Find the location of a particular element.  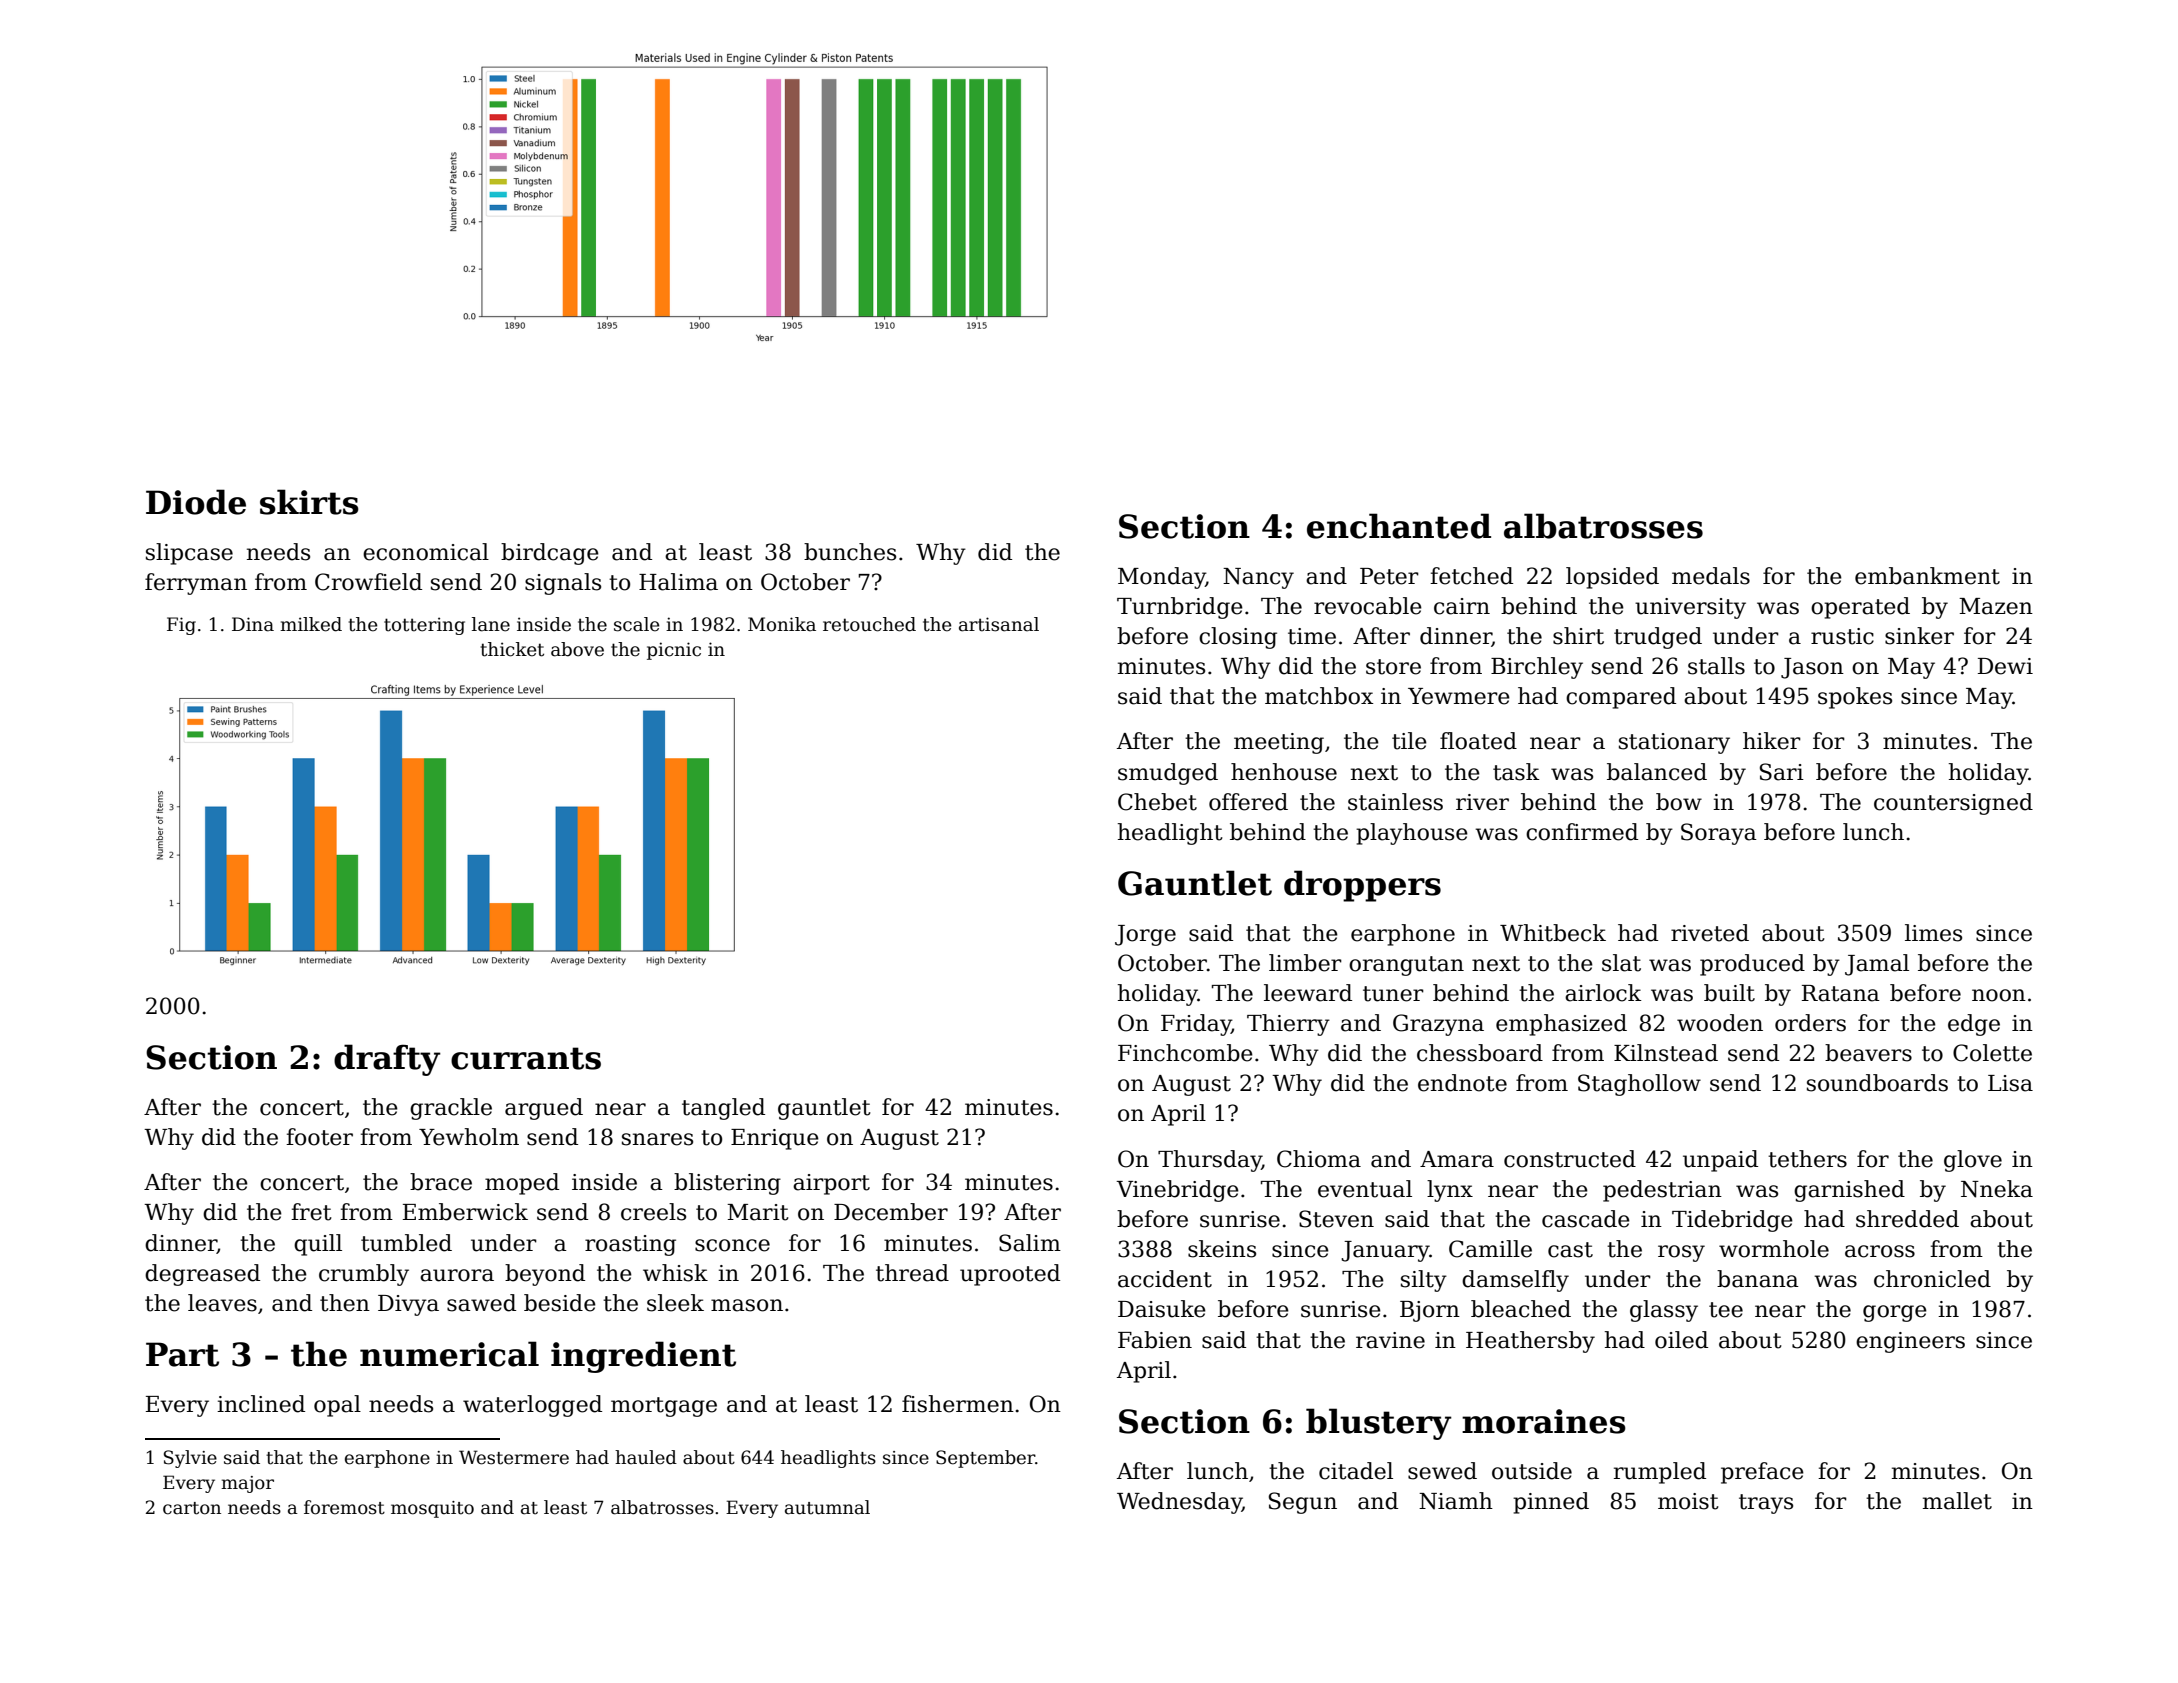

enchanted is located at coordinates (1399, 526).
